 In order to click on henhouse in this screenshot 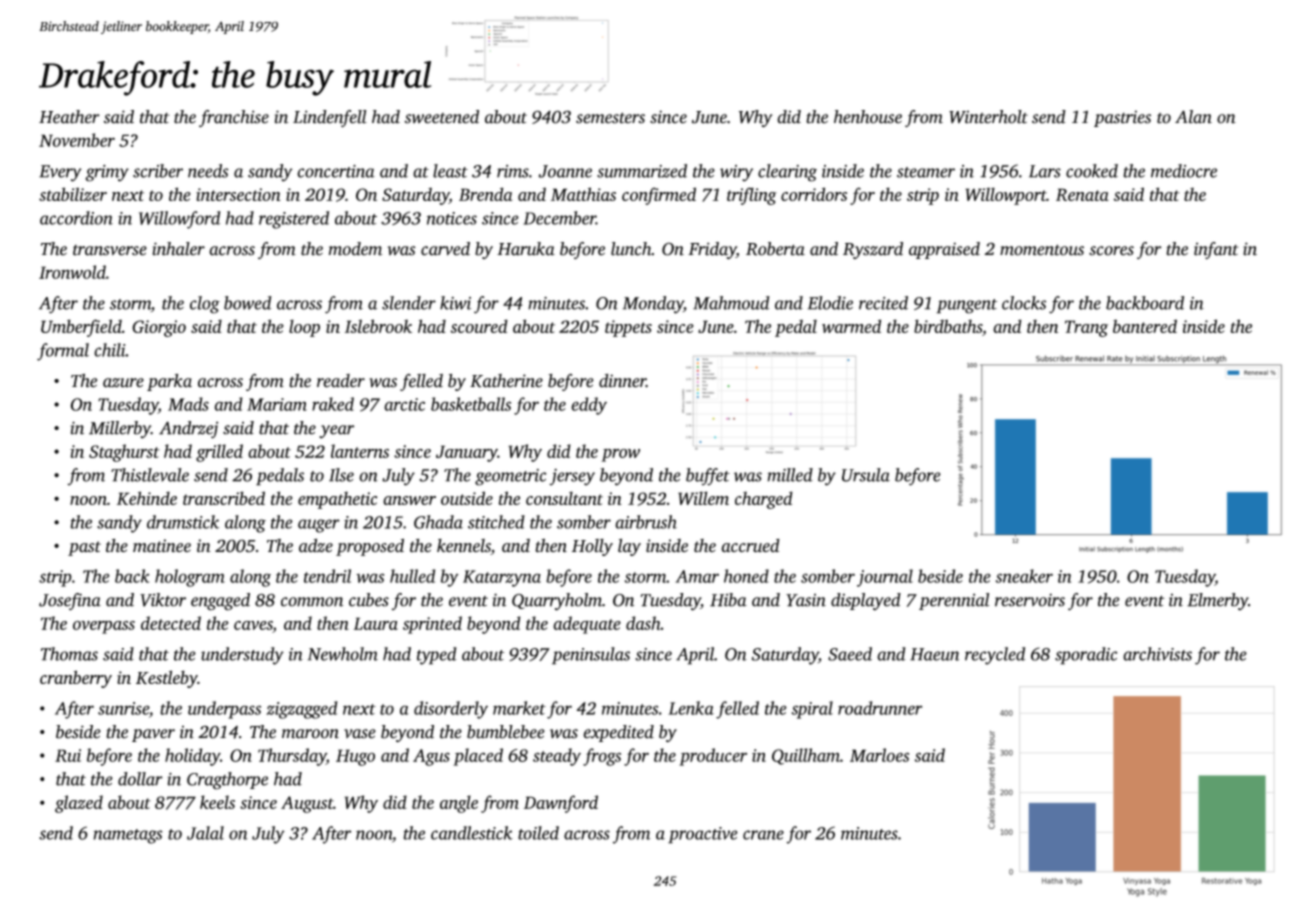, I will do `click(868, 117)`.
